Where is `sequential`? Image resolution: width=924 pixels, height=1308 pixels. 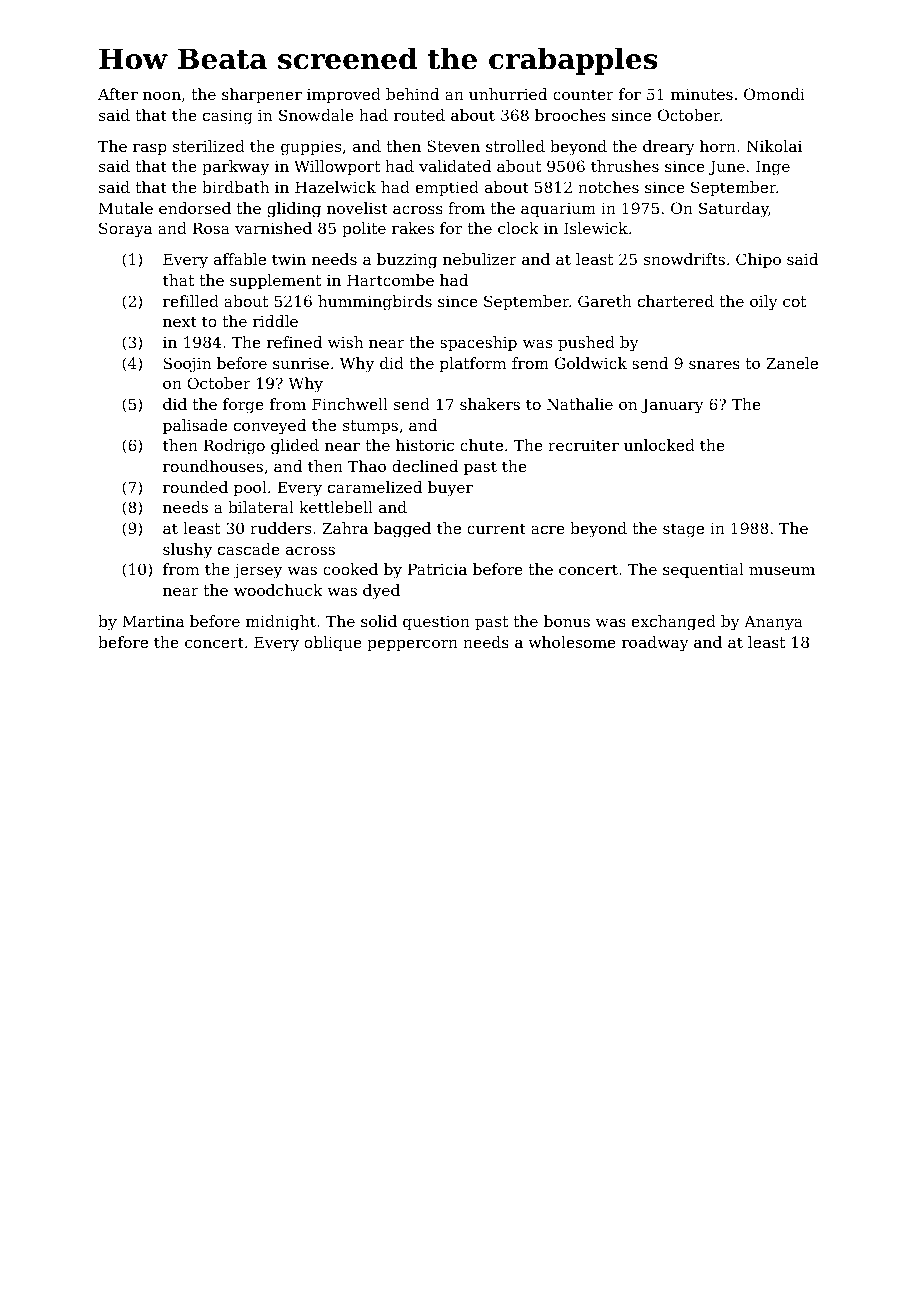 sequential is located at coordinates (703, 570).
